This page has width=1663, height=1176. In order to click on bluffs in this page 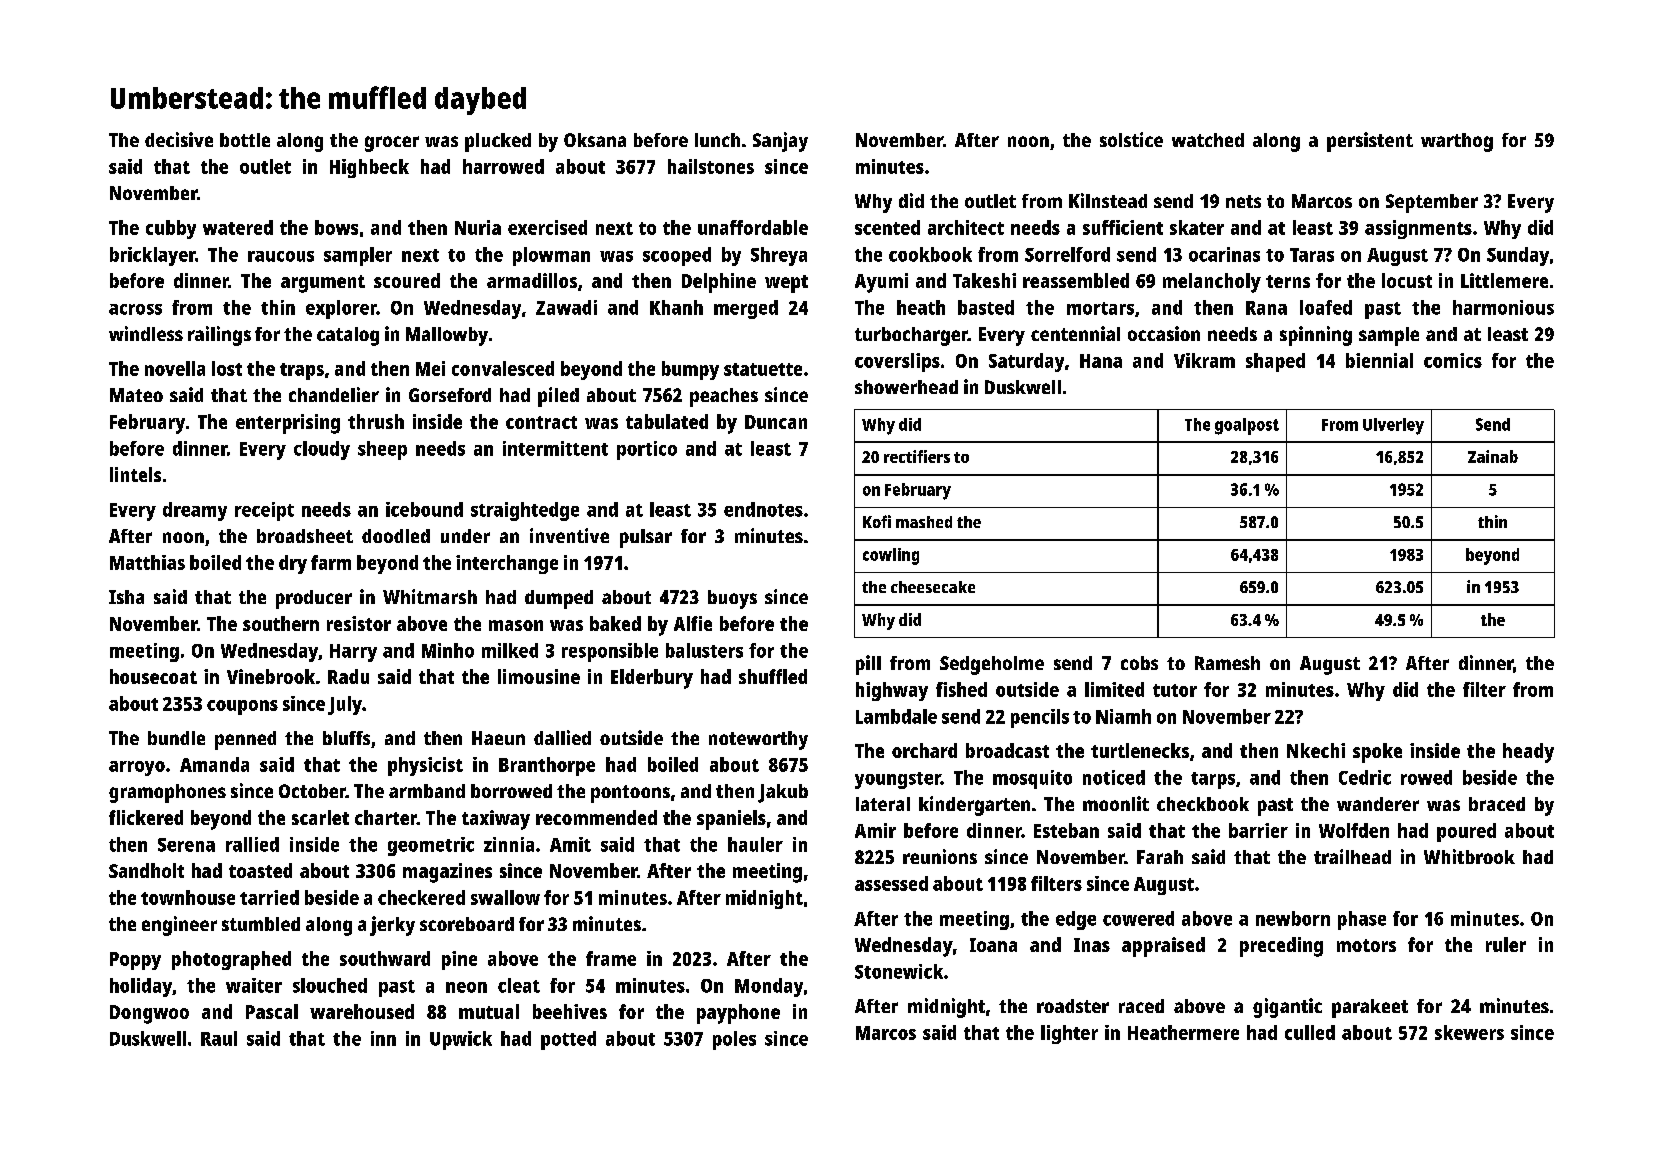, I will do `click(346, 738)`.
